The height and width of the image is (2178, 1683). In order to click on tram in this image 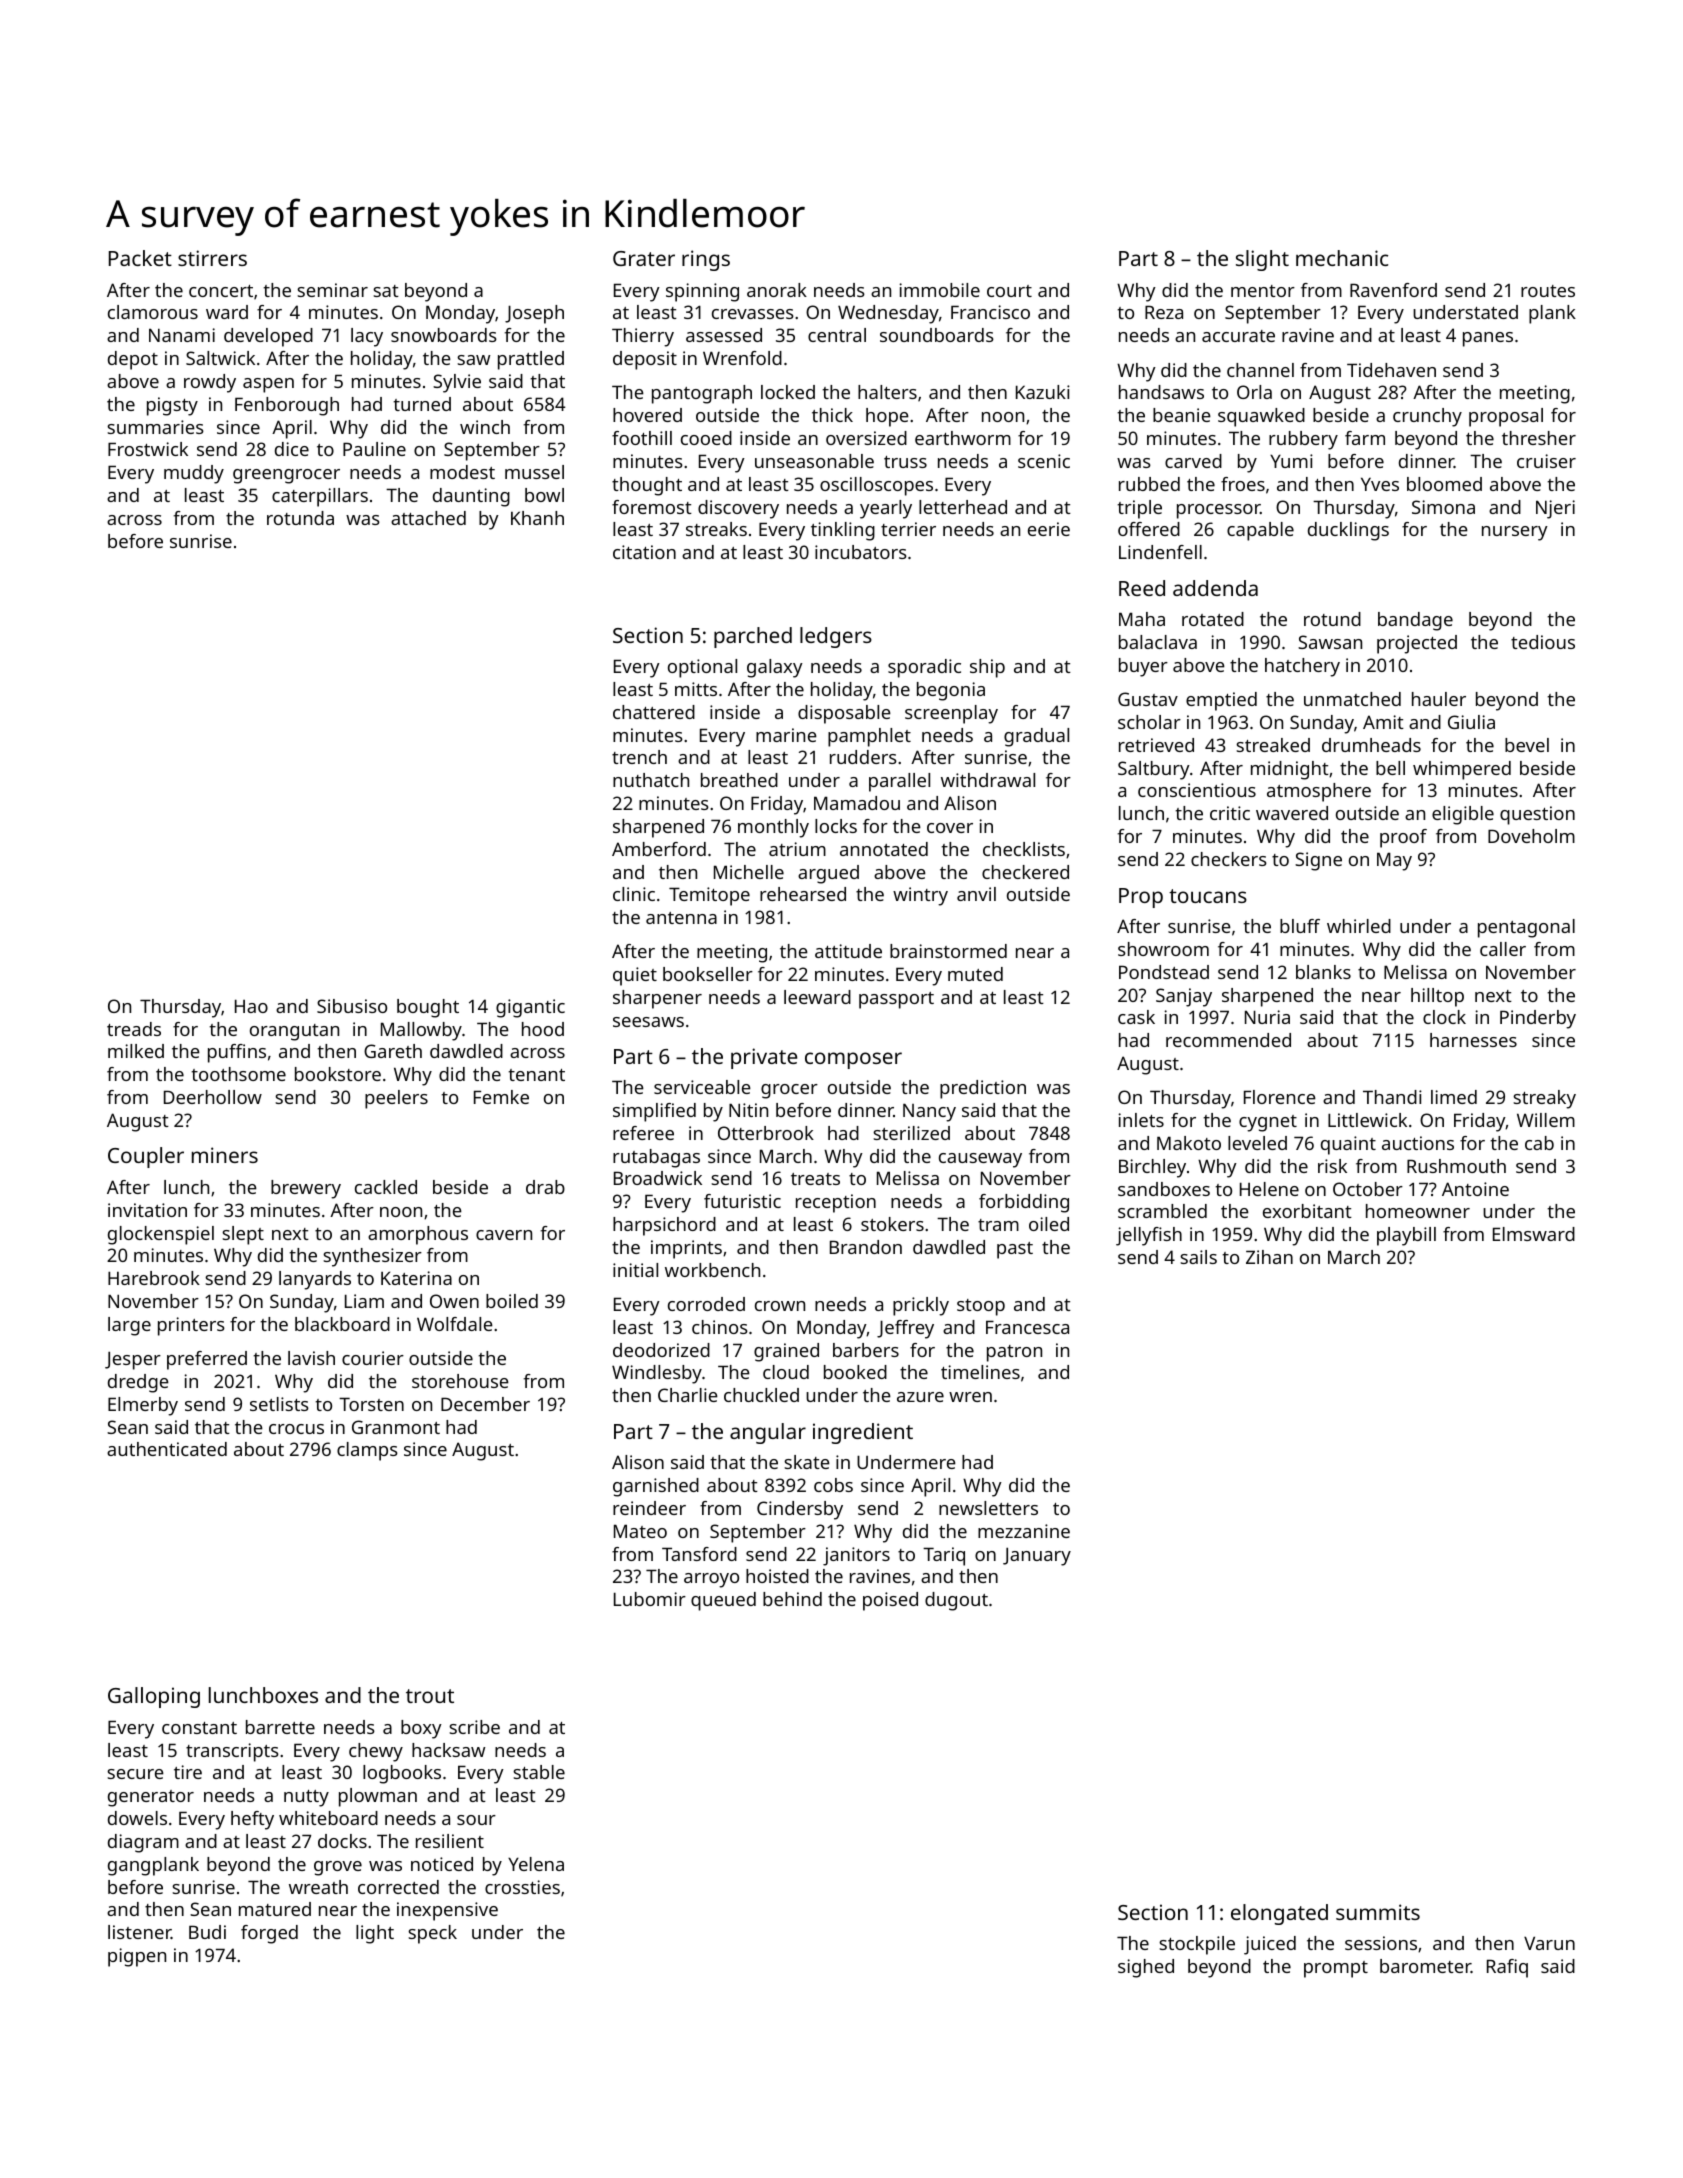, I will do `click(998, 1225)`.
